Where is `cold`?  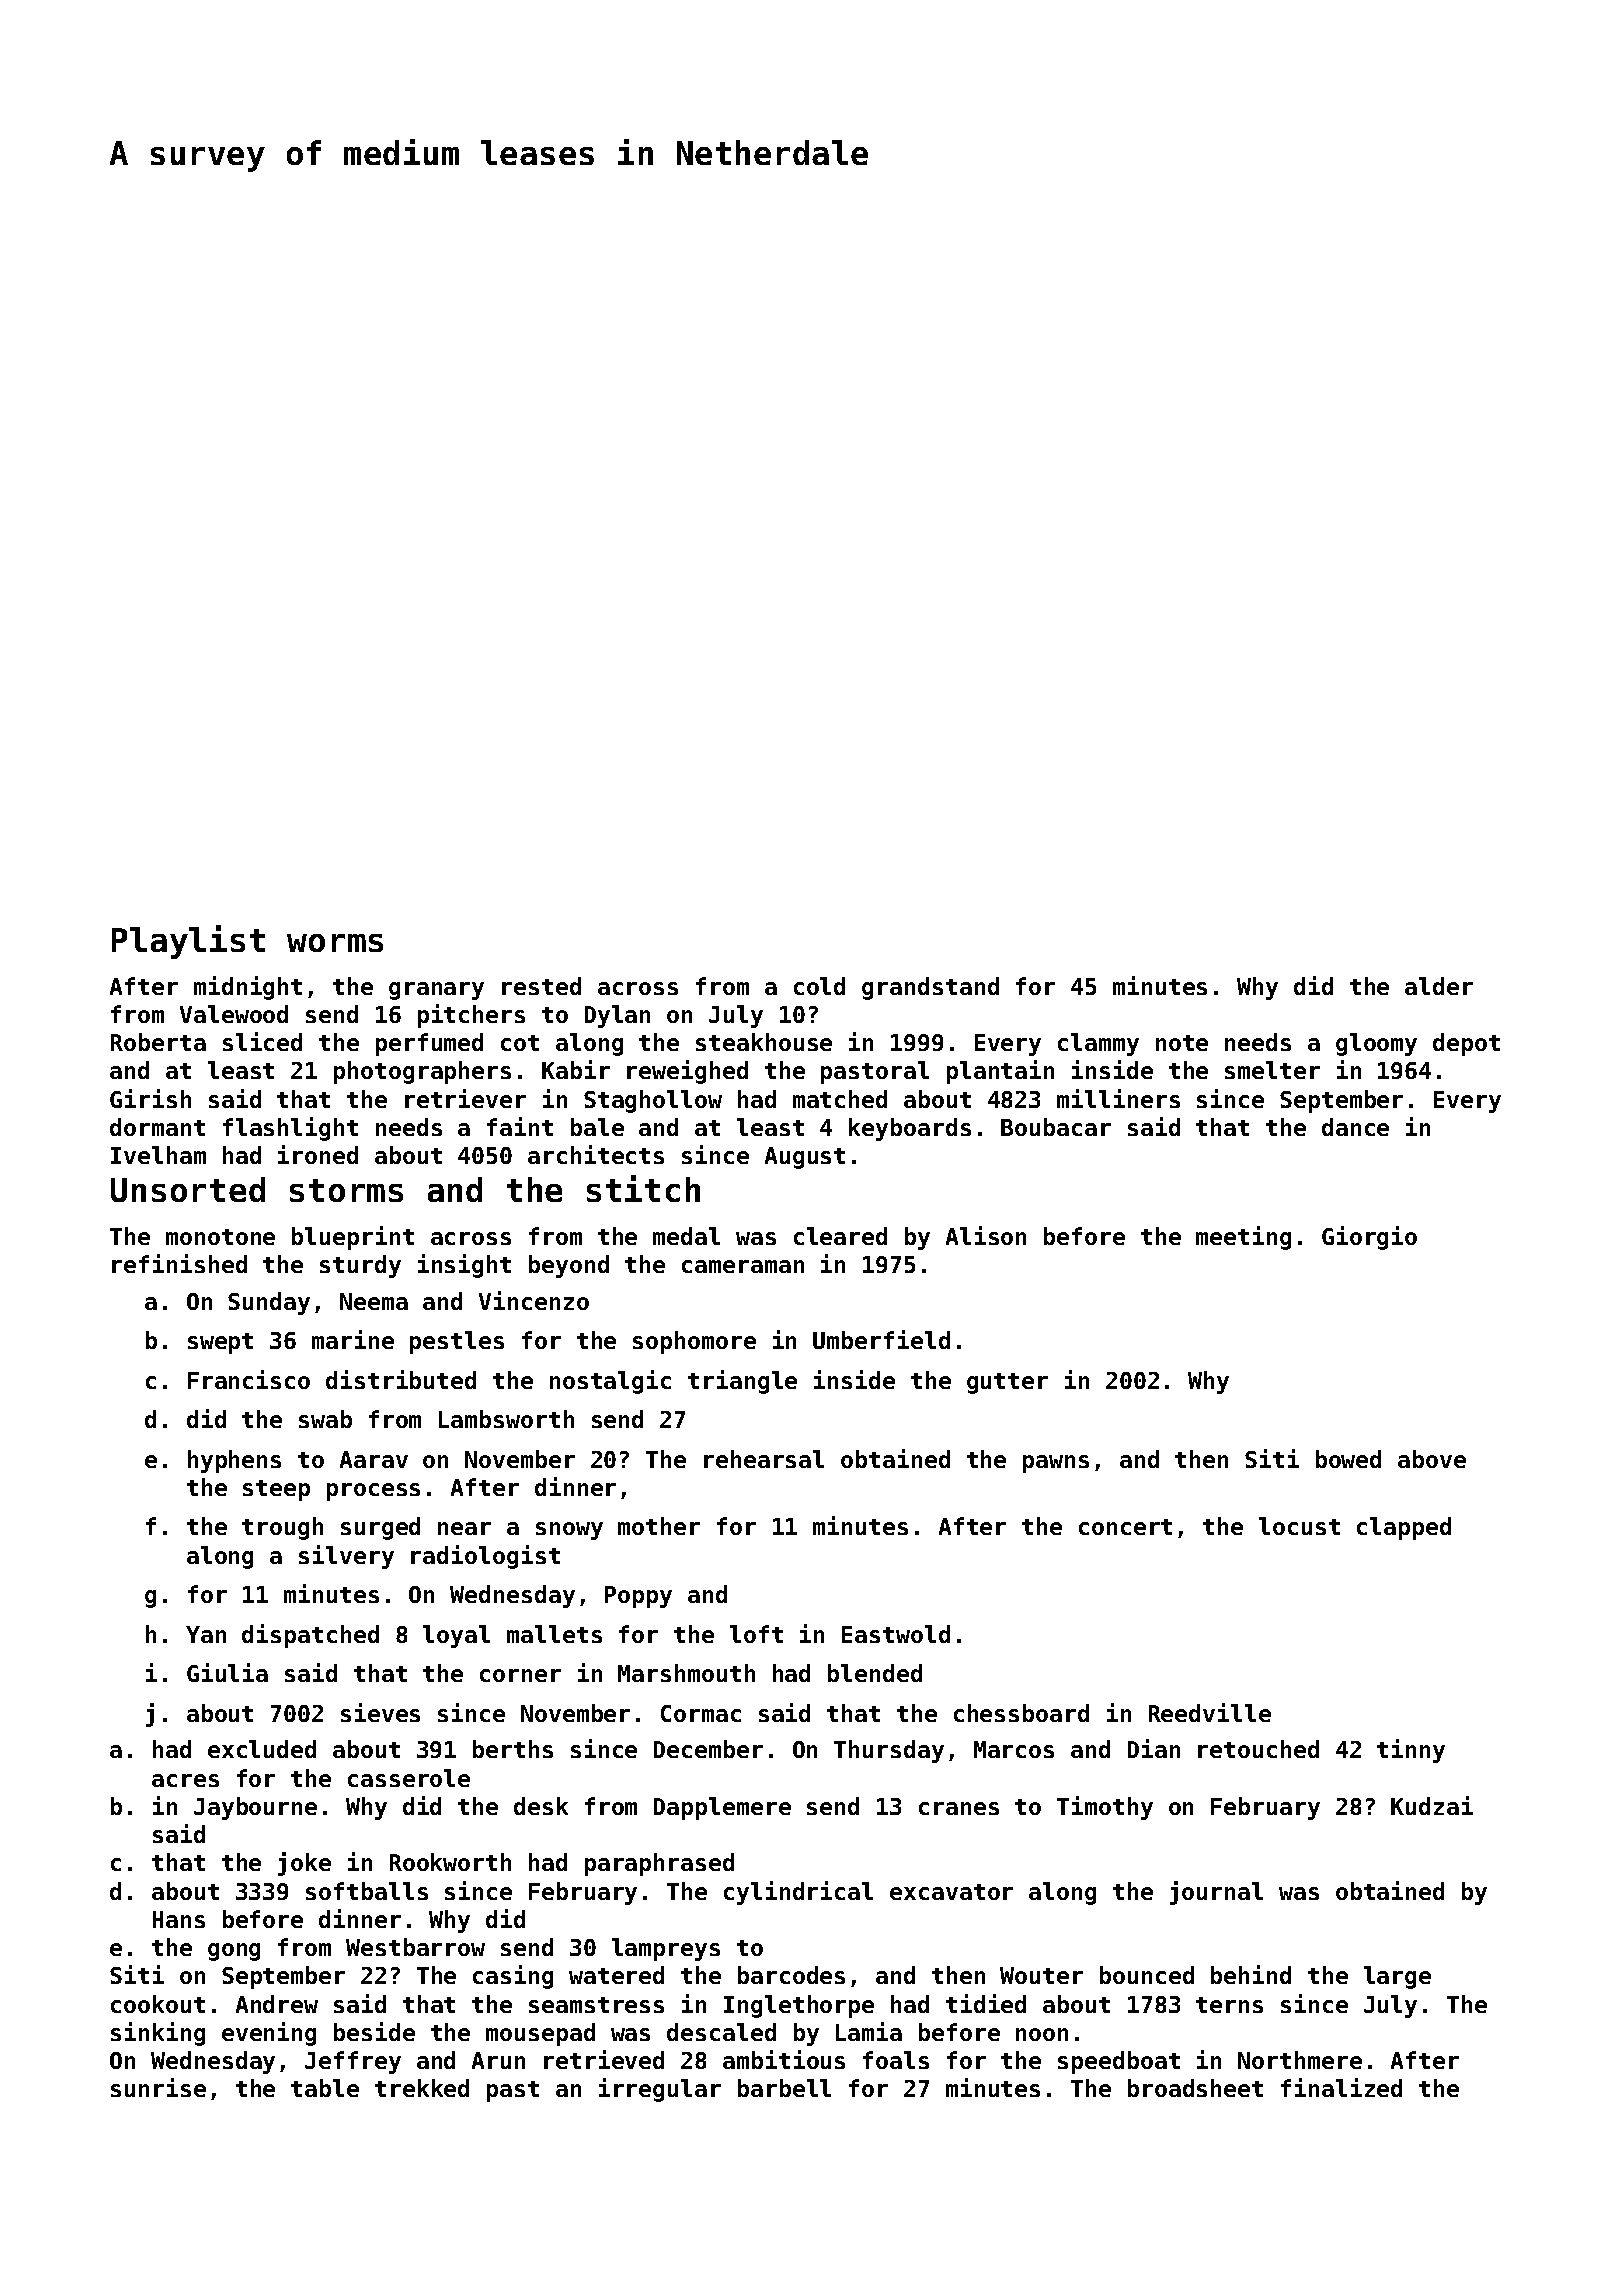 cold is located at coordinates (819, 986).
